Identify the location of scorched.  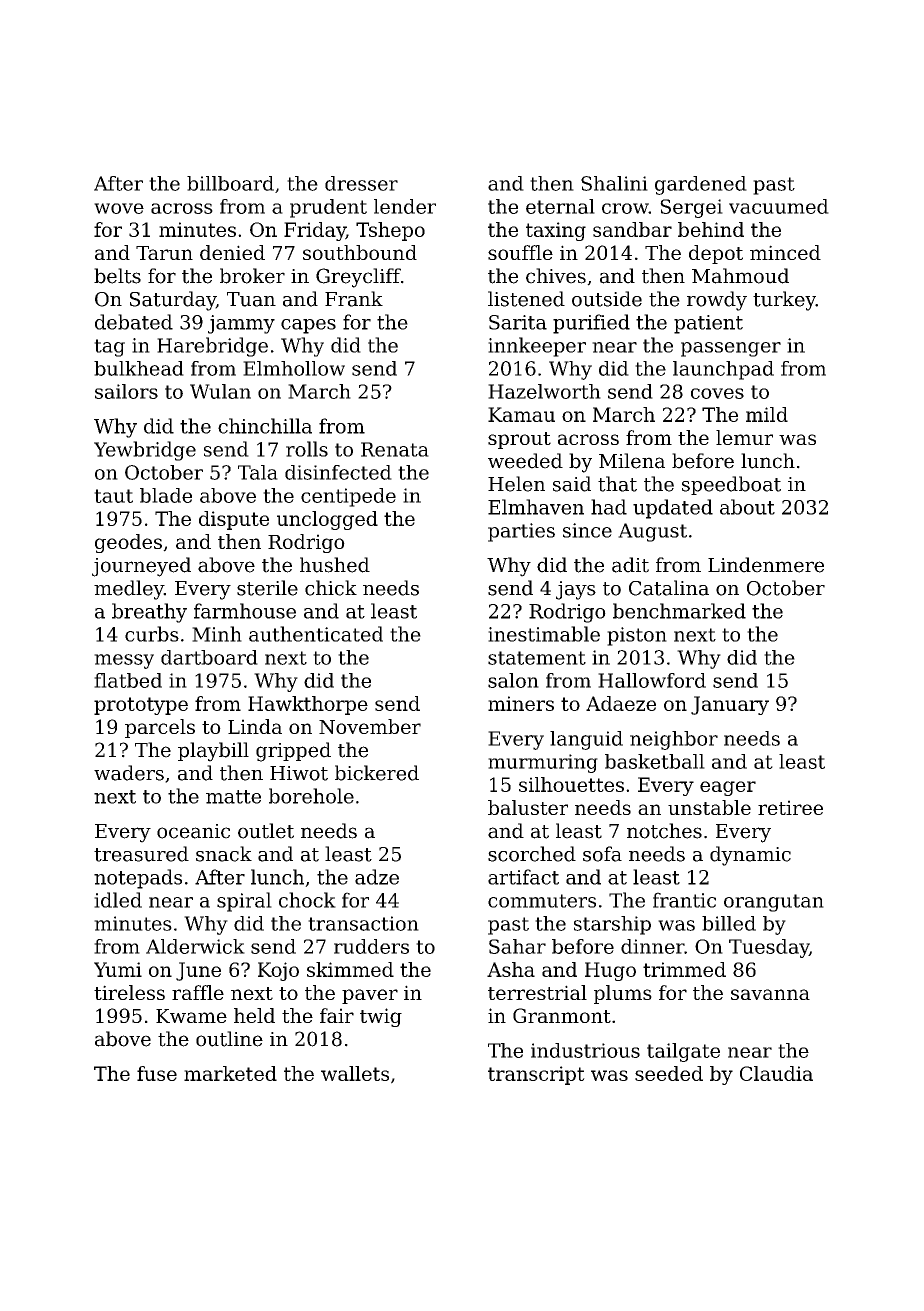
(532, 854).
